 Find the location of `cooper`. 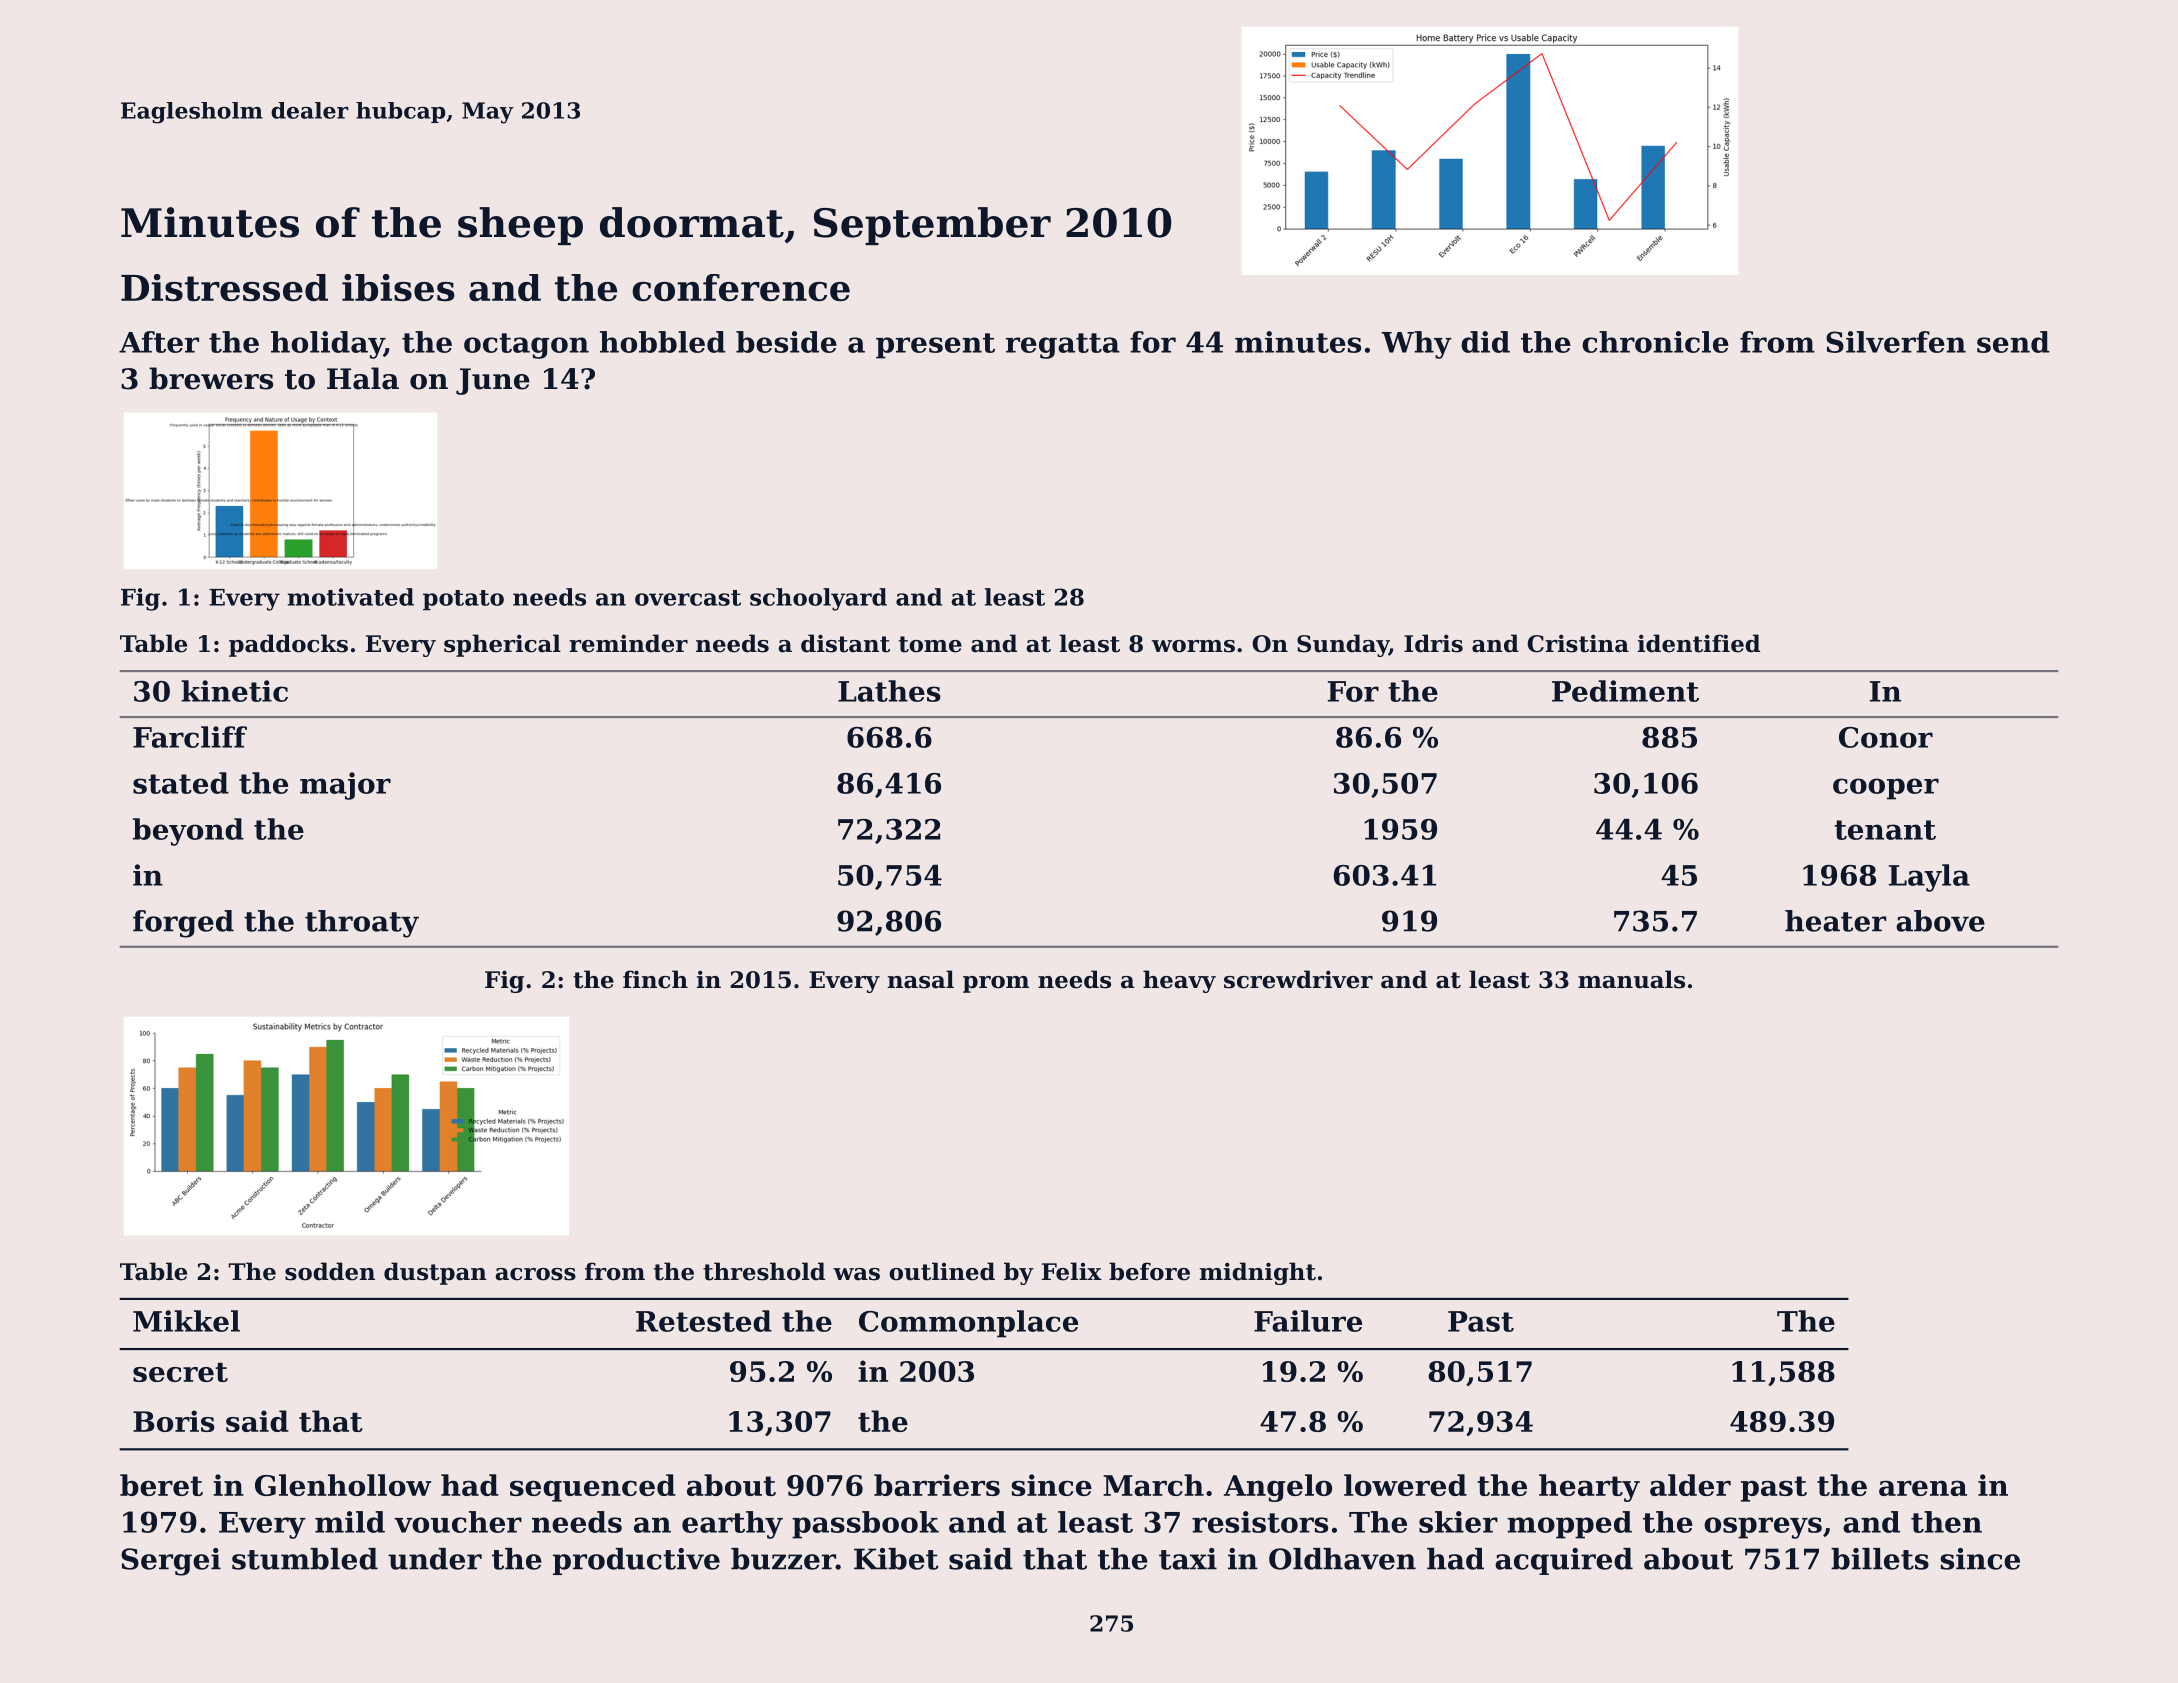

cooper is located at coordinates (1886, 789).
